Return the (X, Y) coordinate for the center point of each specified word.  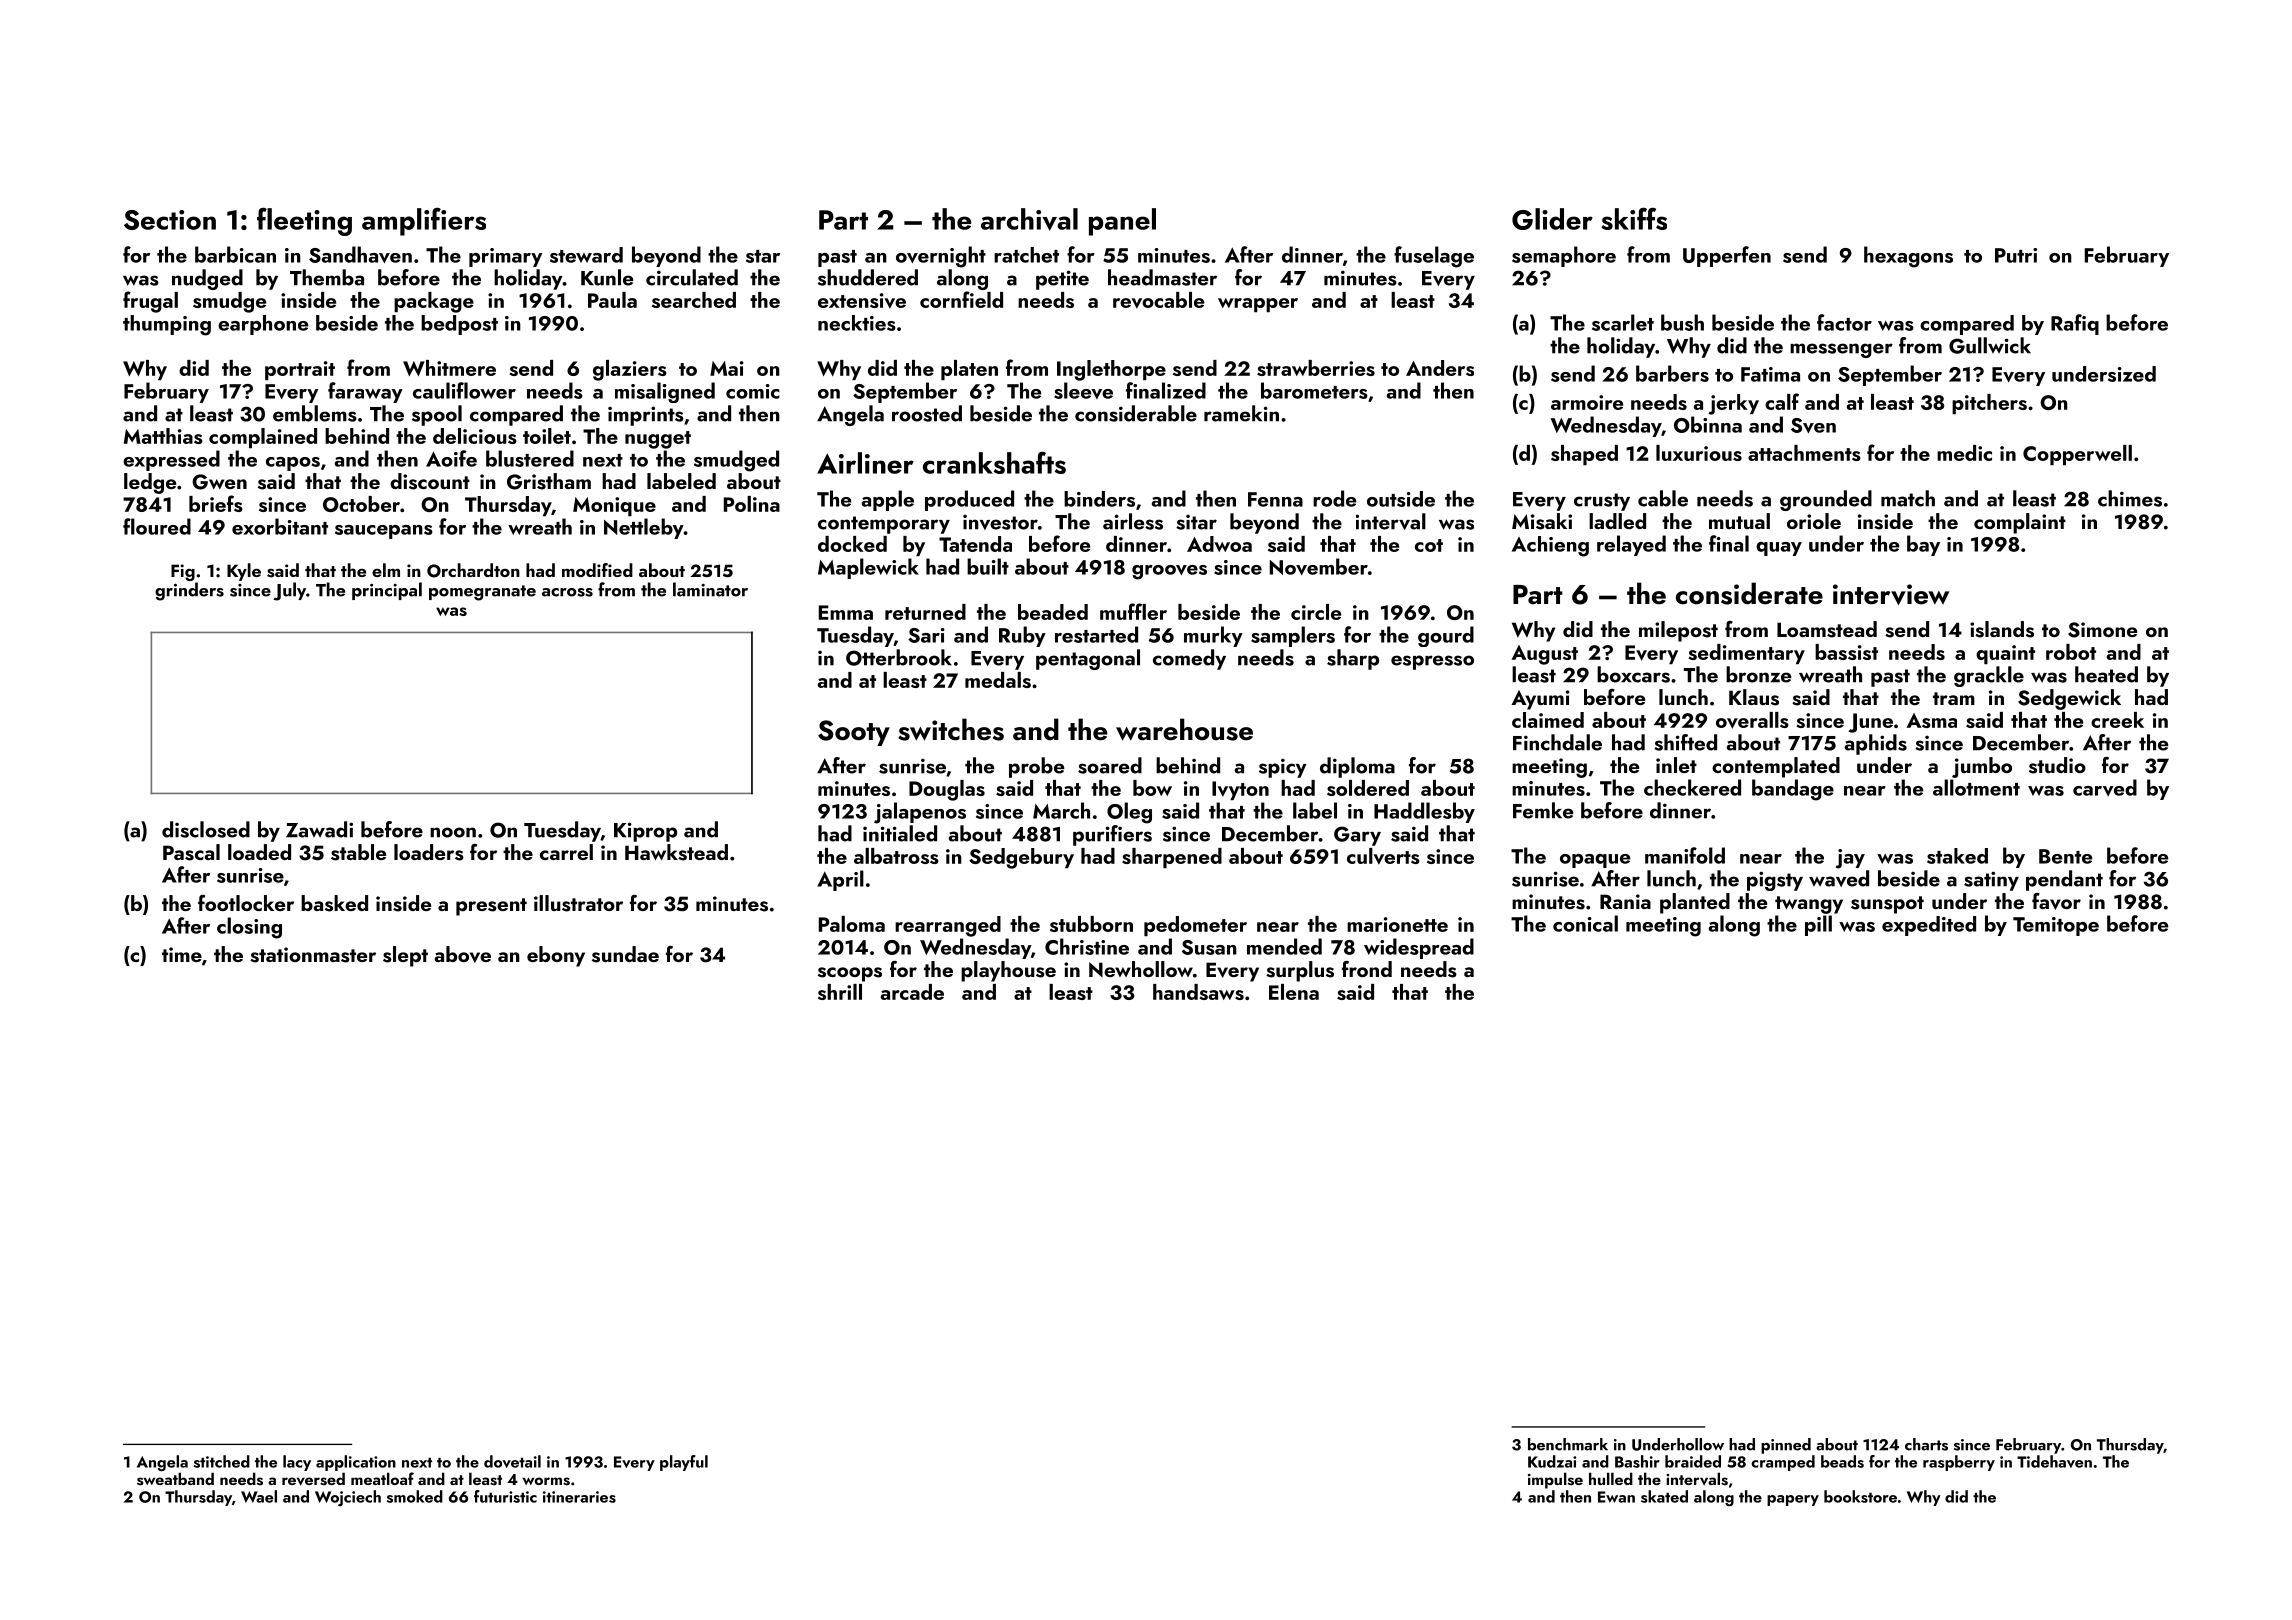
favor (2056, 901)
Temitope (2056, 926)
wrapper (1258, 305)
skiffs (1634, 218)
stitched (222, 1461)
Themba (327, 277)
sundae (625, 954)
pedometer (1195, 926)
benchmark (1568, 1444)
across (567, 592)
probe (1036, 767)
